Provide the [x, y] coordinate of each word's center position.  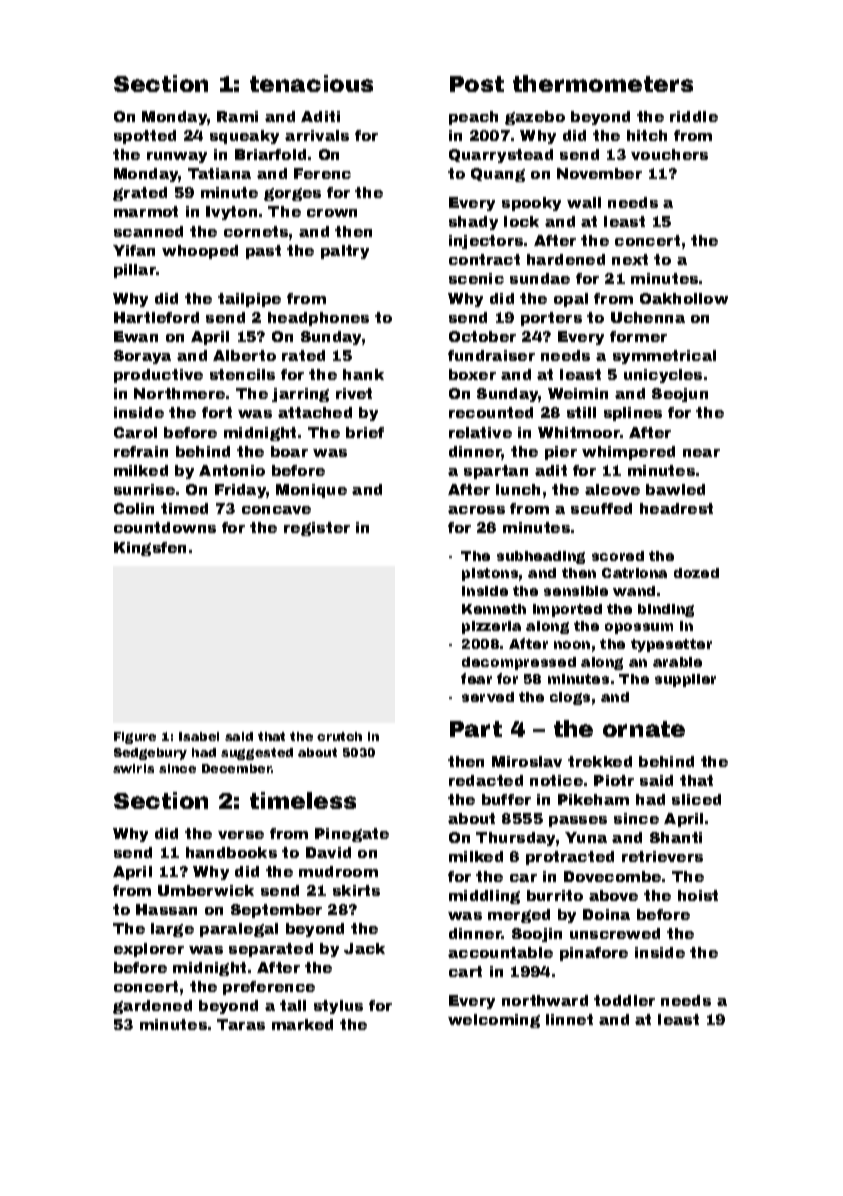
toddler [624, 1000]
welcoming [494, 1021]
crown [332, 213]
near [701, 453]
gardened [152, 1007]
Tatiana [219, 173]
